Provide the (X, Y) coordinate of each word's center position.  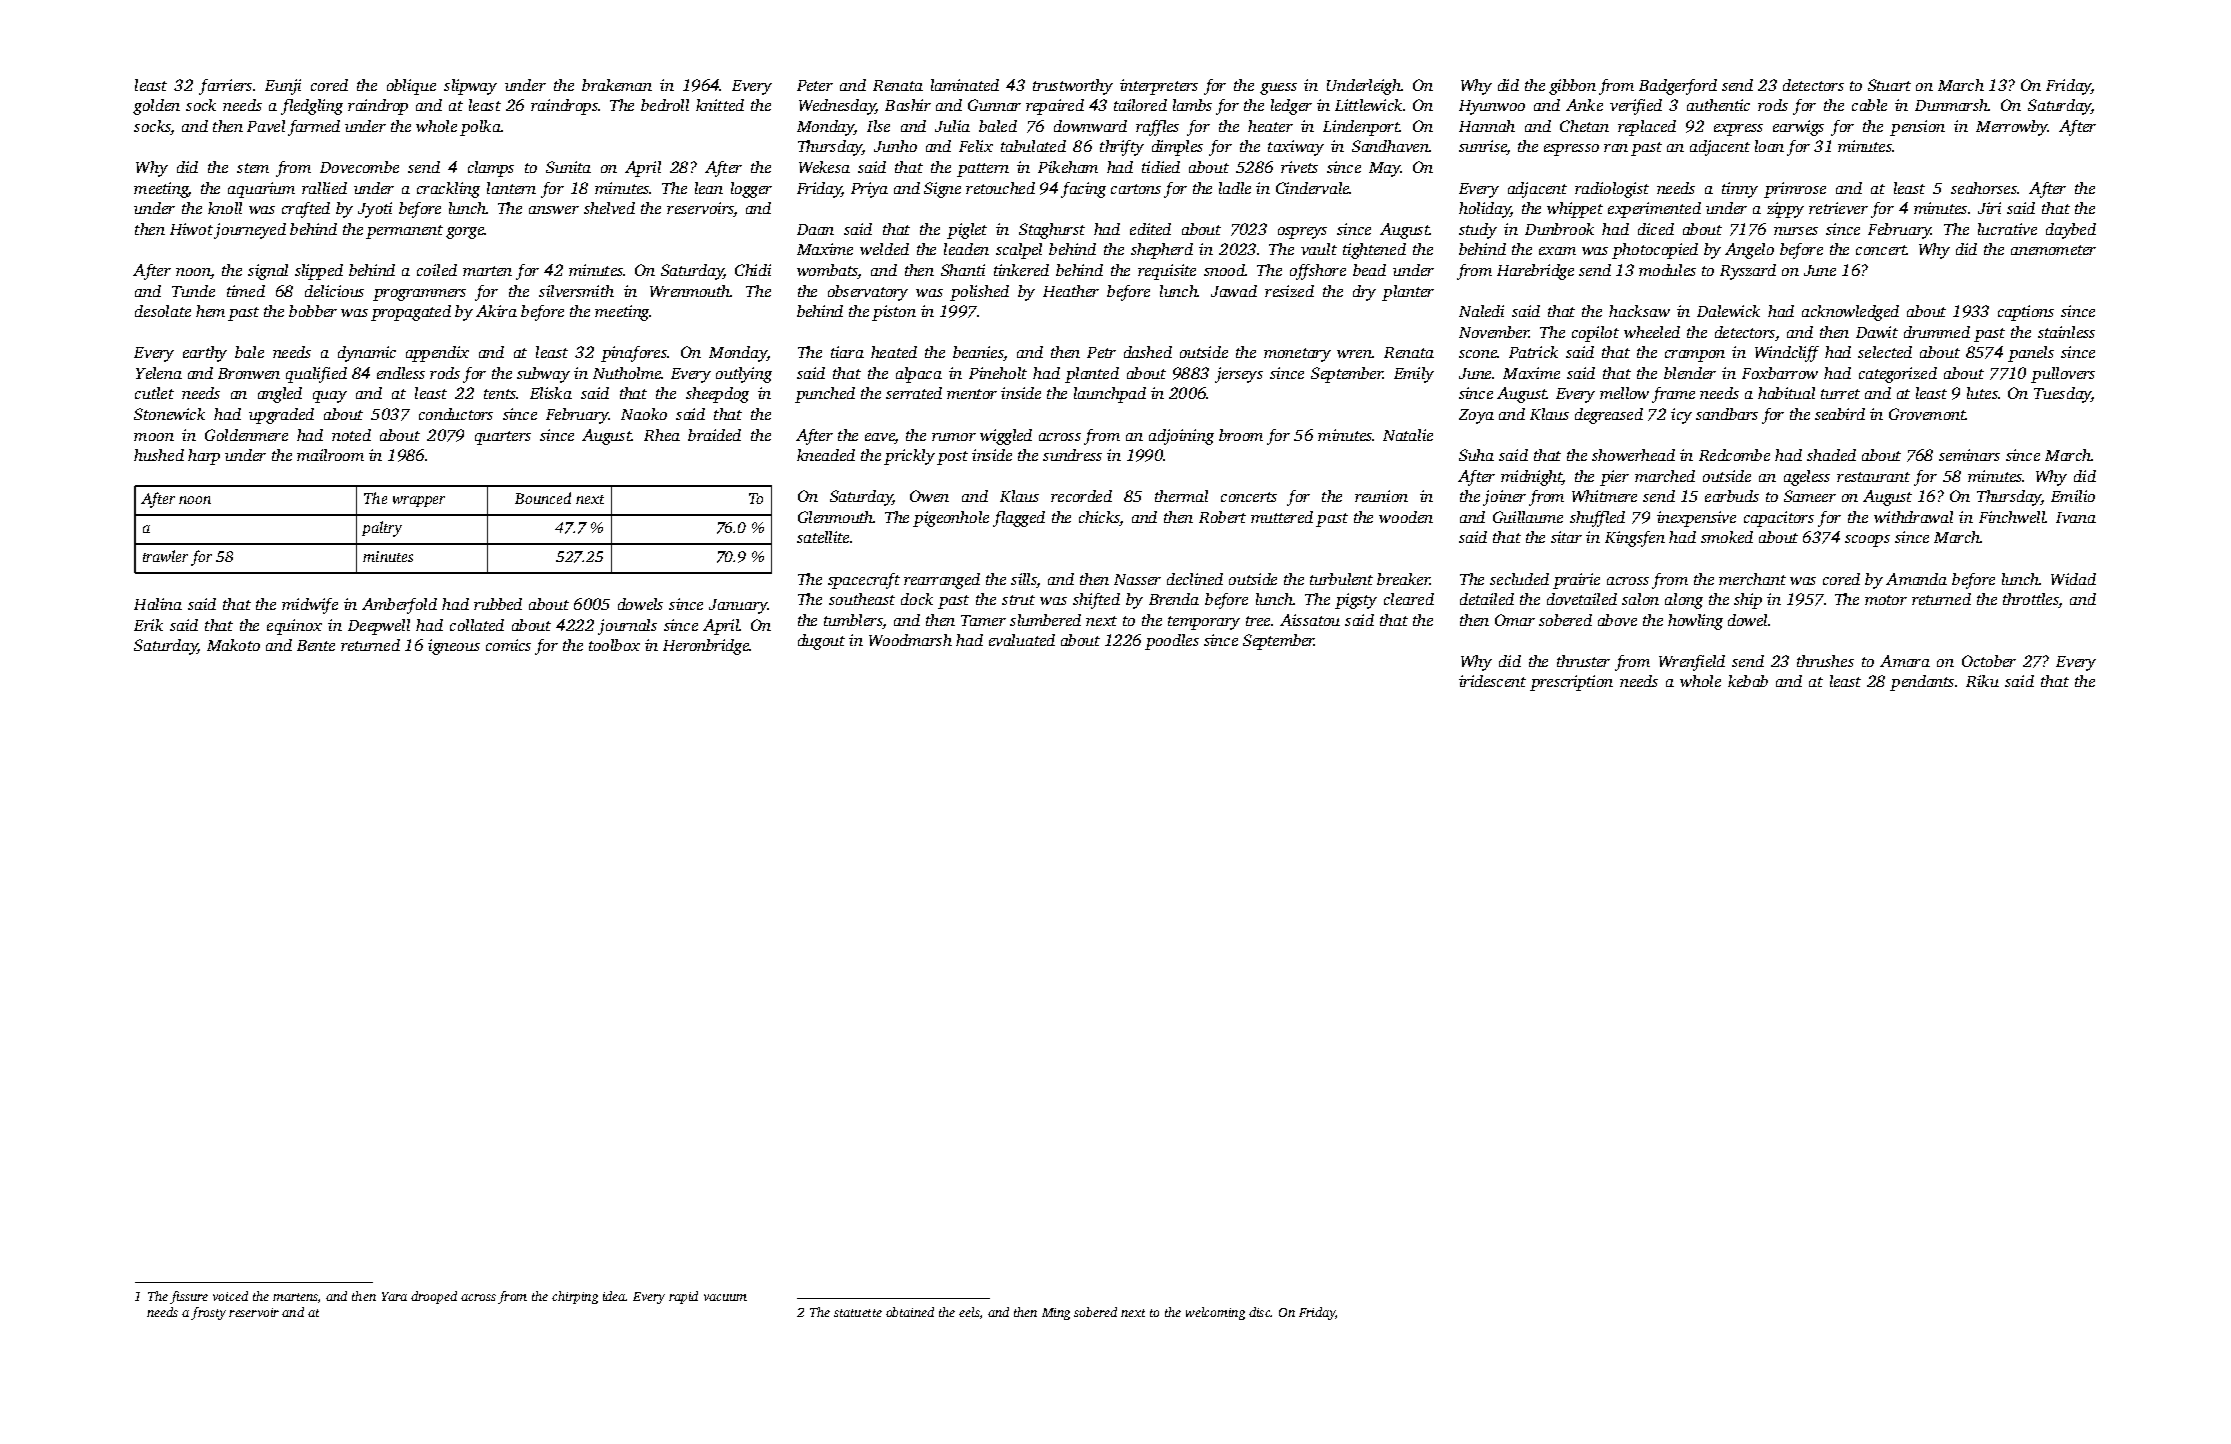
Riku (1982, 681)
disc (1260, 1312)
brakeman (617, 85)
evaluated (1022, 640)
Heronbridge (706, 647)
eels (969, 1312)
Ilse (878, 126)
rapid (683, 1297)
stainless (2066, 332)
